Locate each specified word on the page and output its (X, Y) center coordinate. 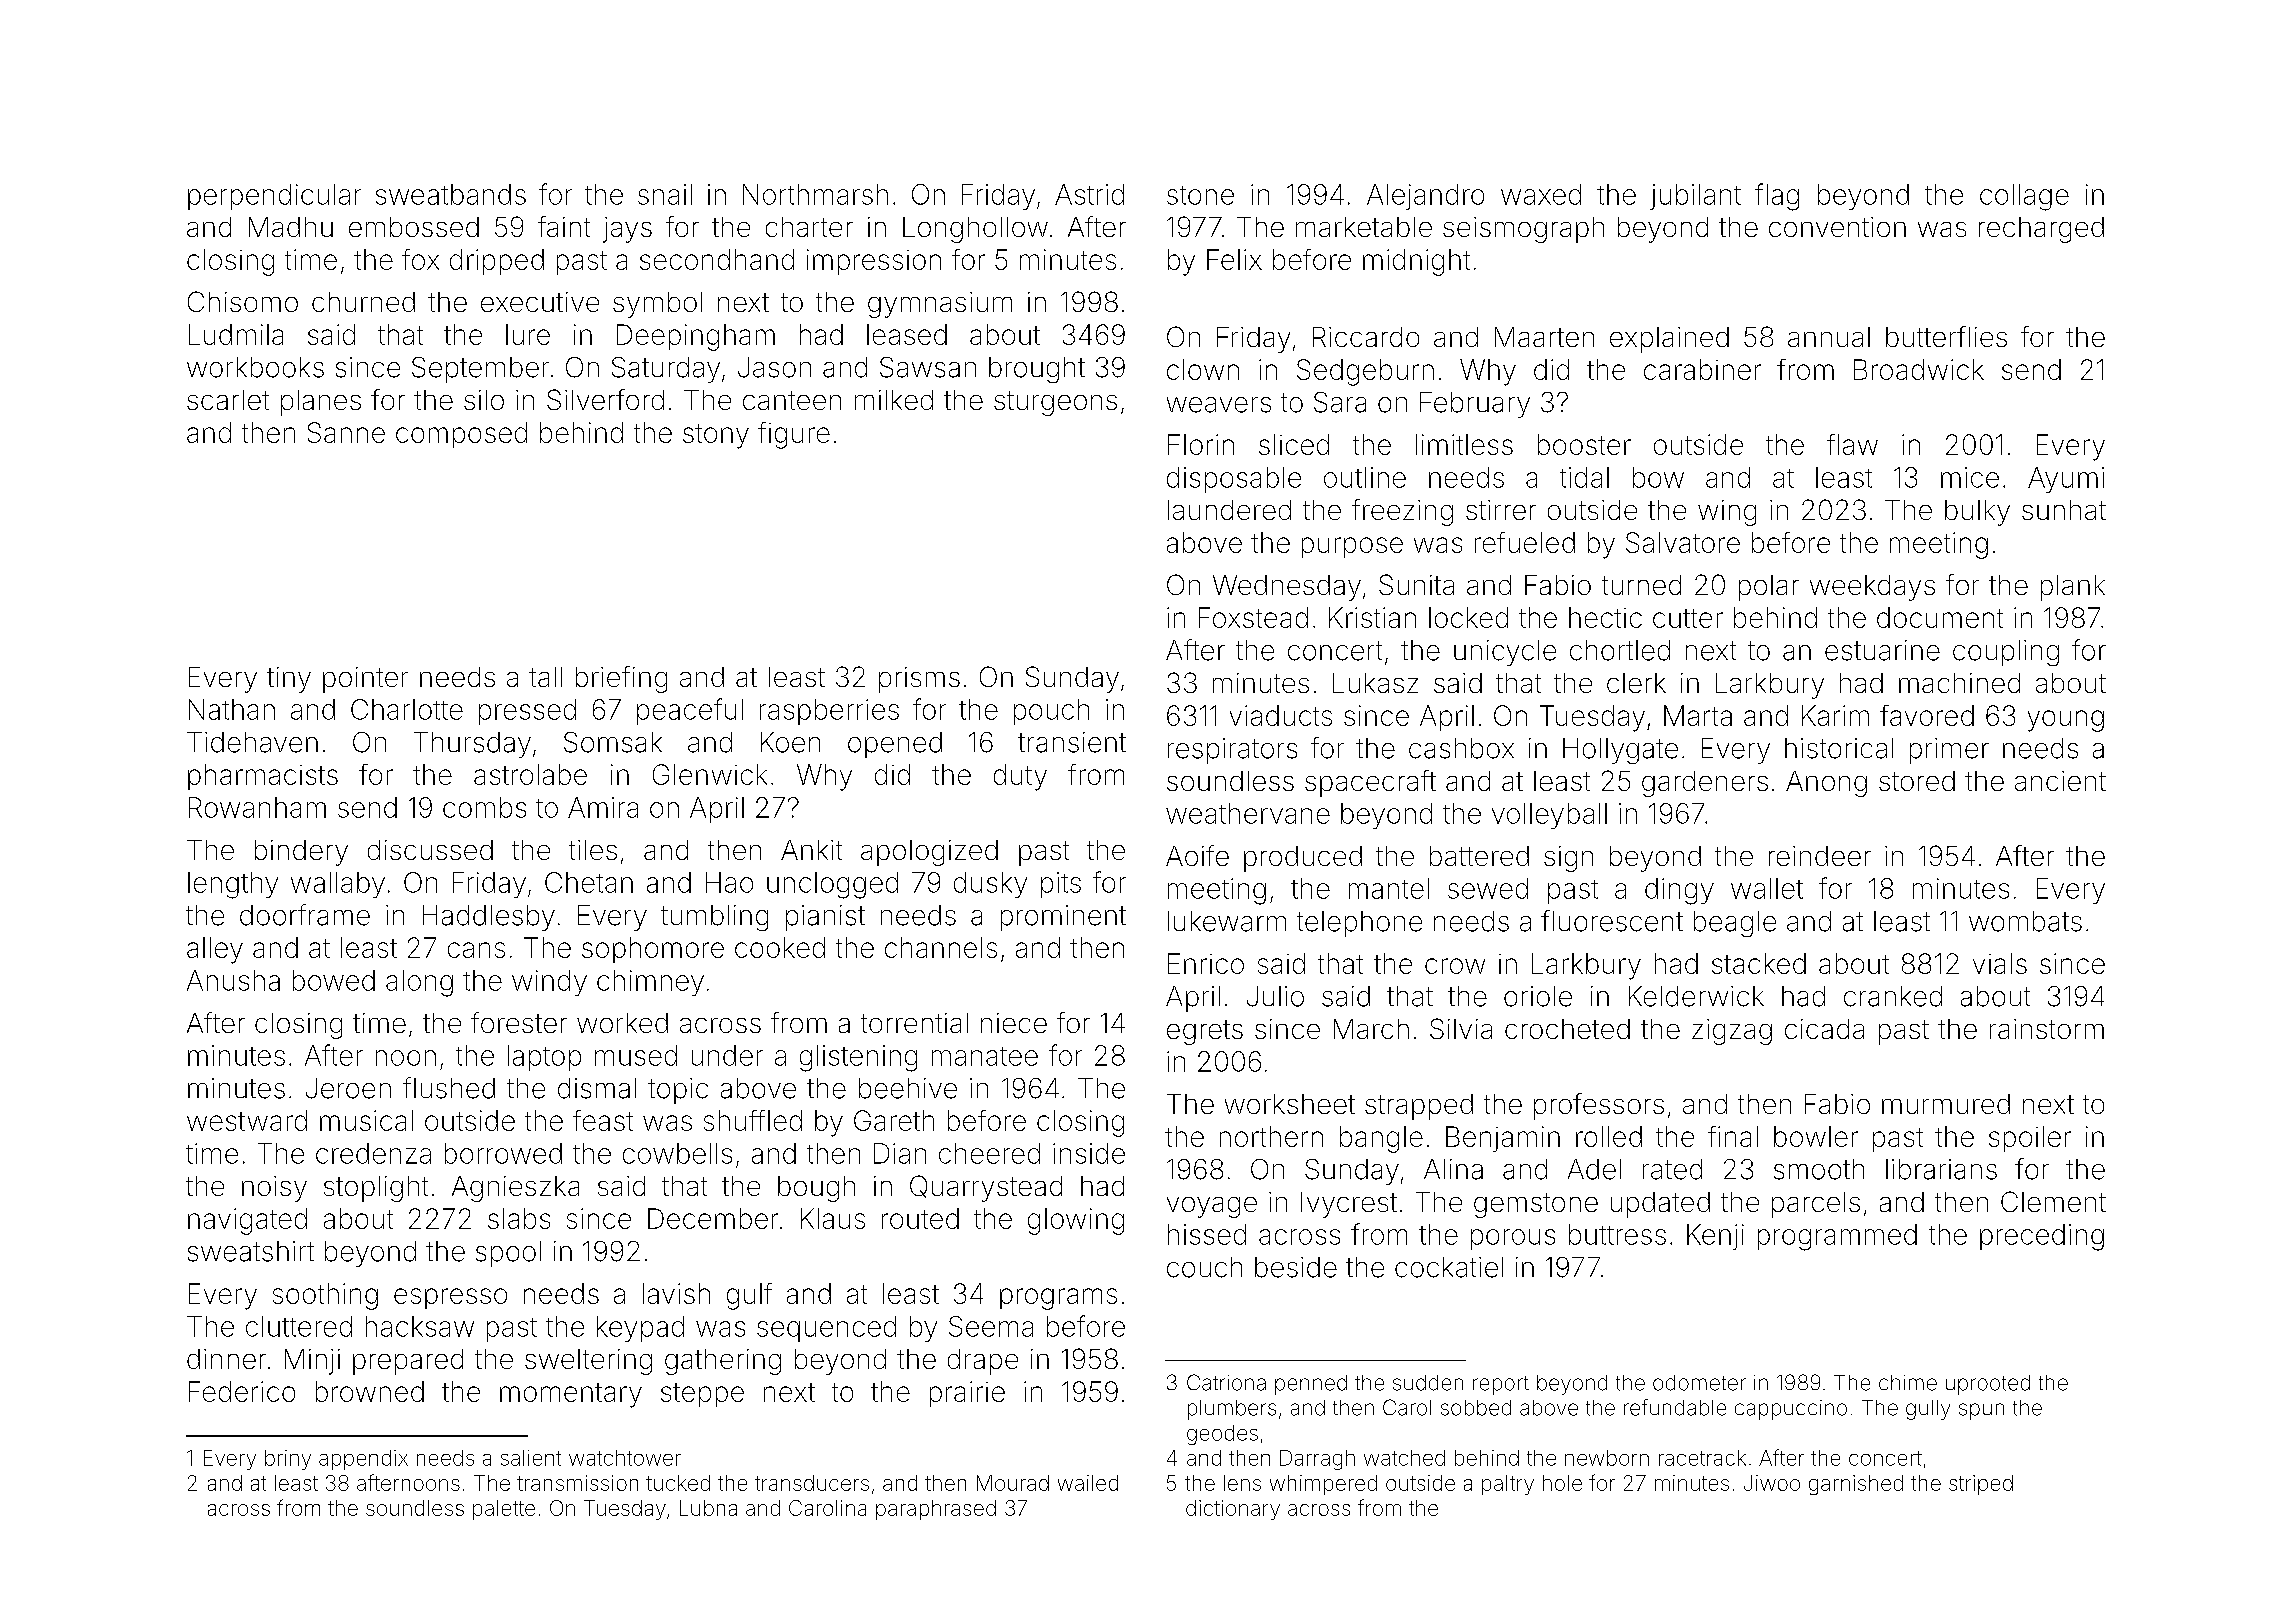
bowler (1816, 1136)
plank (2073, 588)
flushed (449, 1088)
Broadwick (1919, 369)
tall (545, 677)
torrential (914, 1023)
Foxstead (1253, 617)
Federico (242, 1391)
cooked (780, 947)
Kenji (1715, 1237)
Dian (900, 1153)
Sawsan (928, 367)
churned (363, 302)
